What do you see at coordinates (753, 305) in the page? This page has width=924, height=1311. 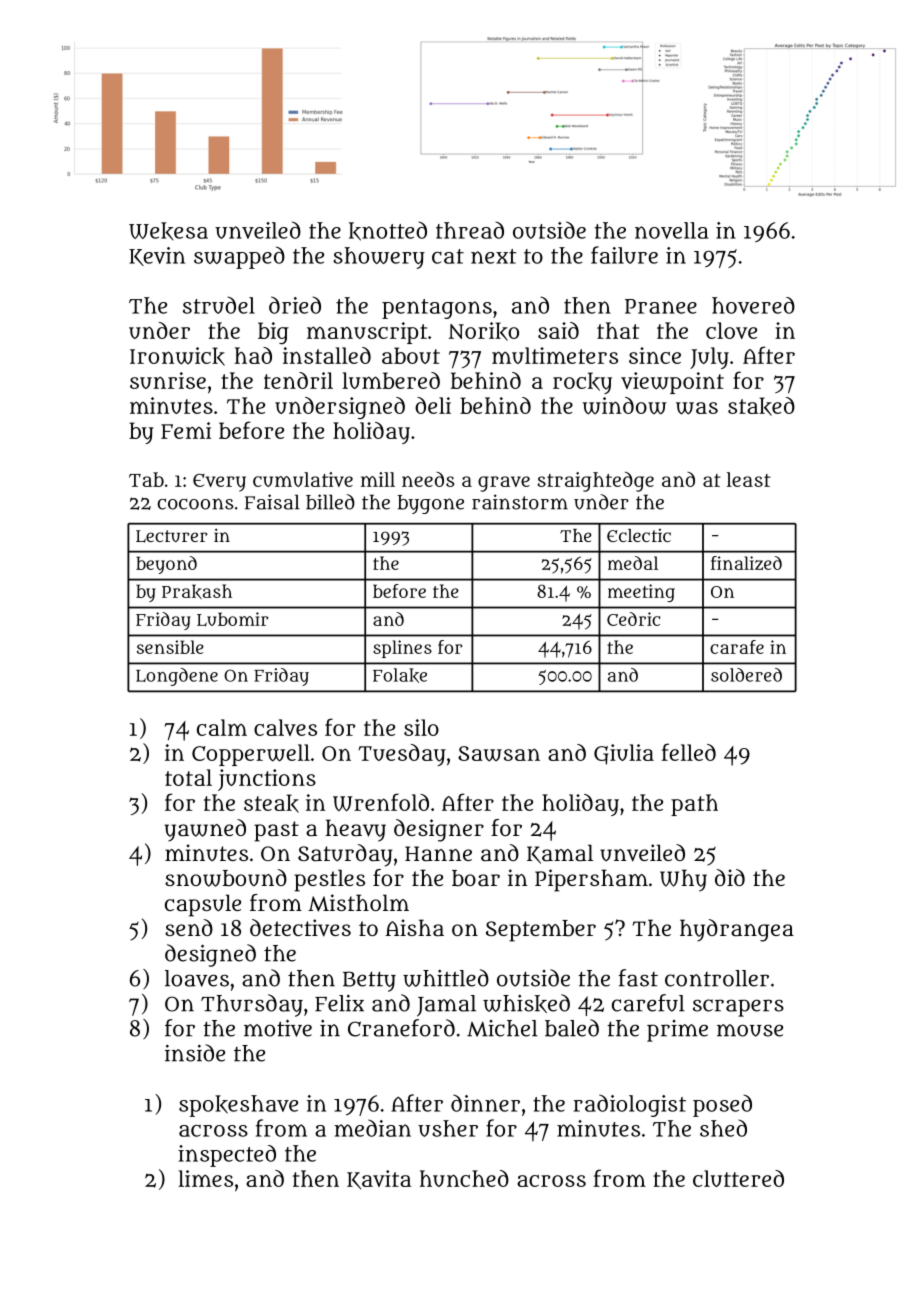 I see `hovered` at bounding box center [753, 305].
